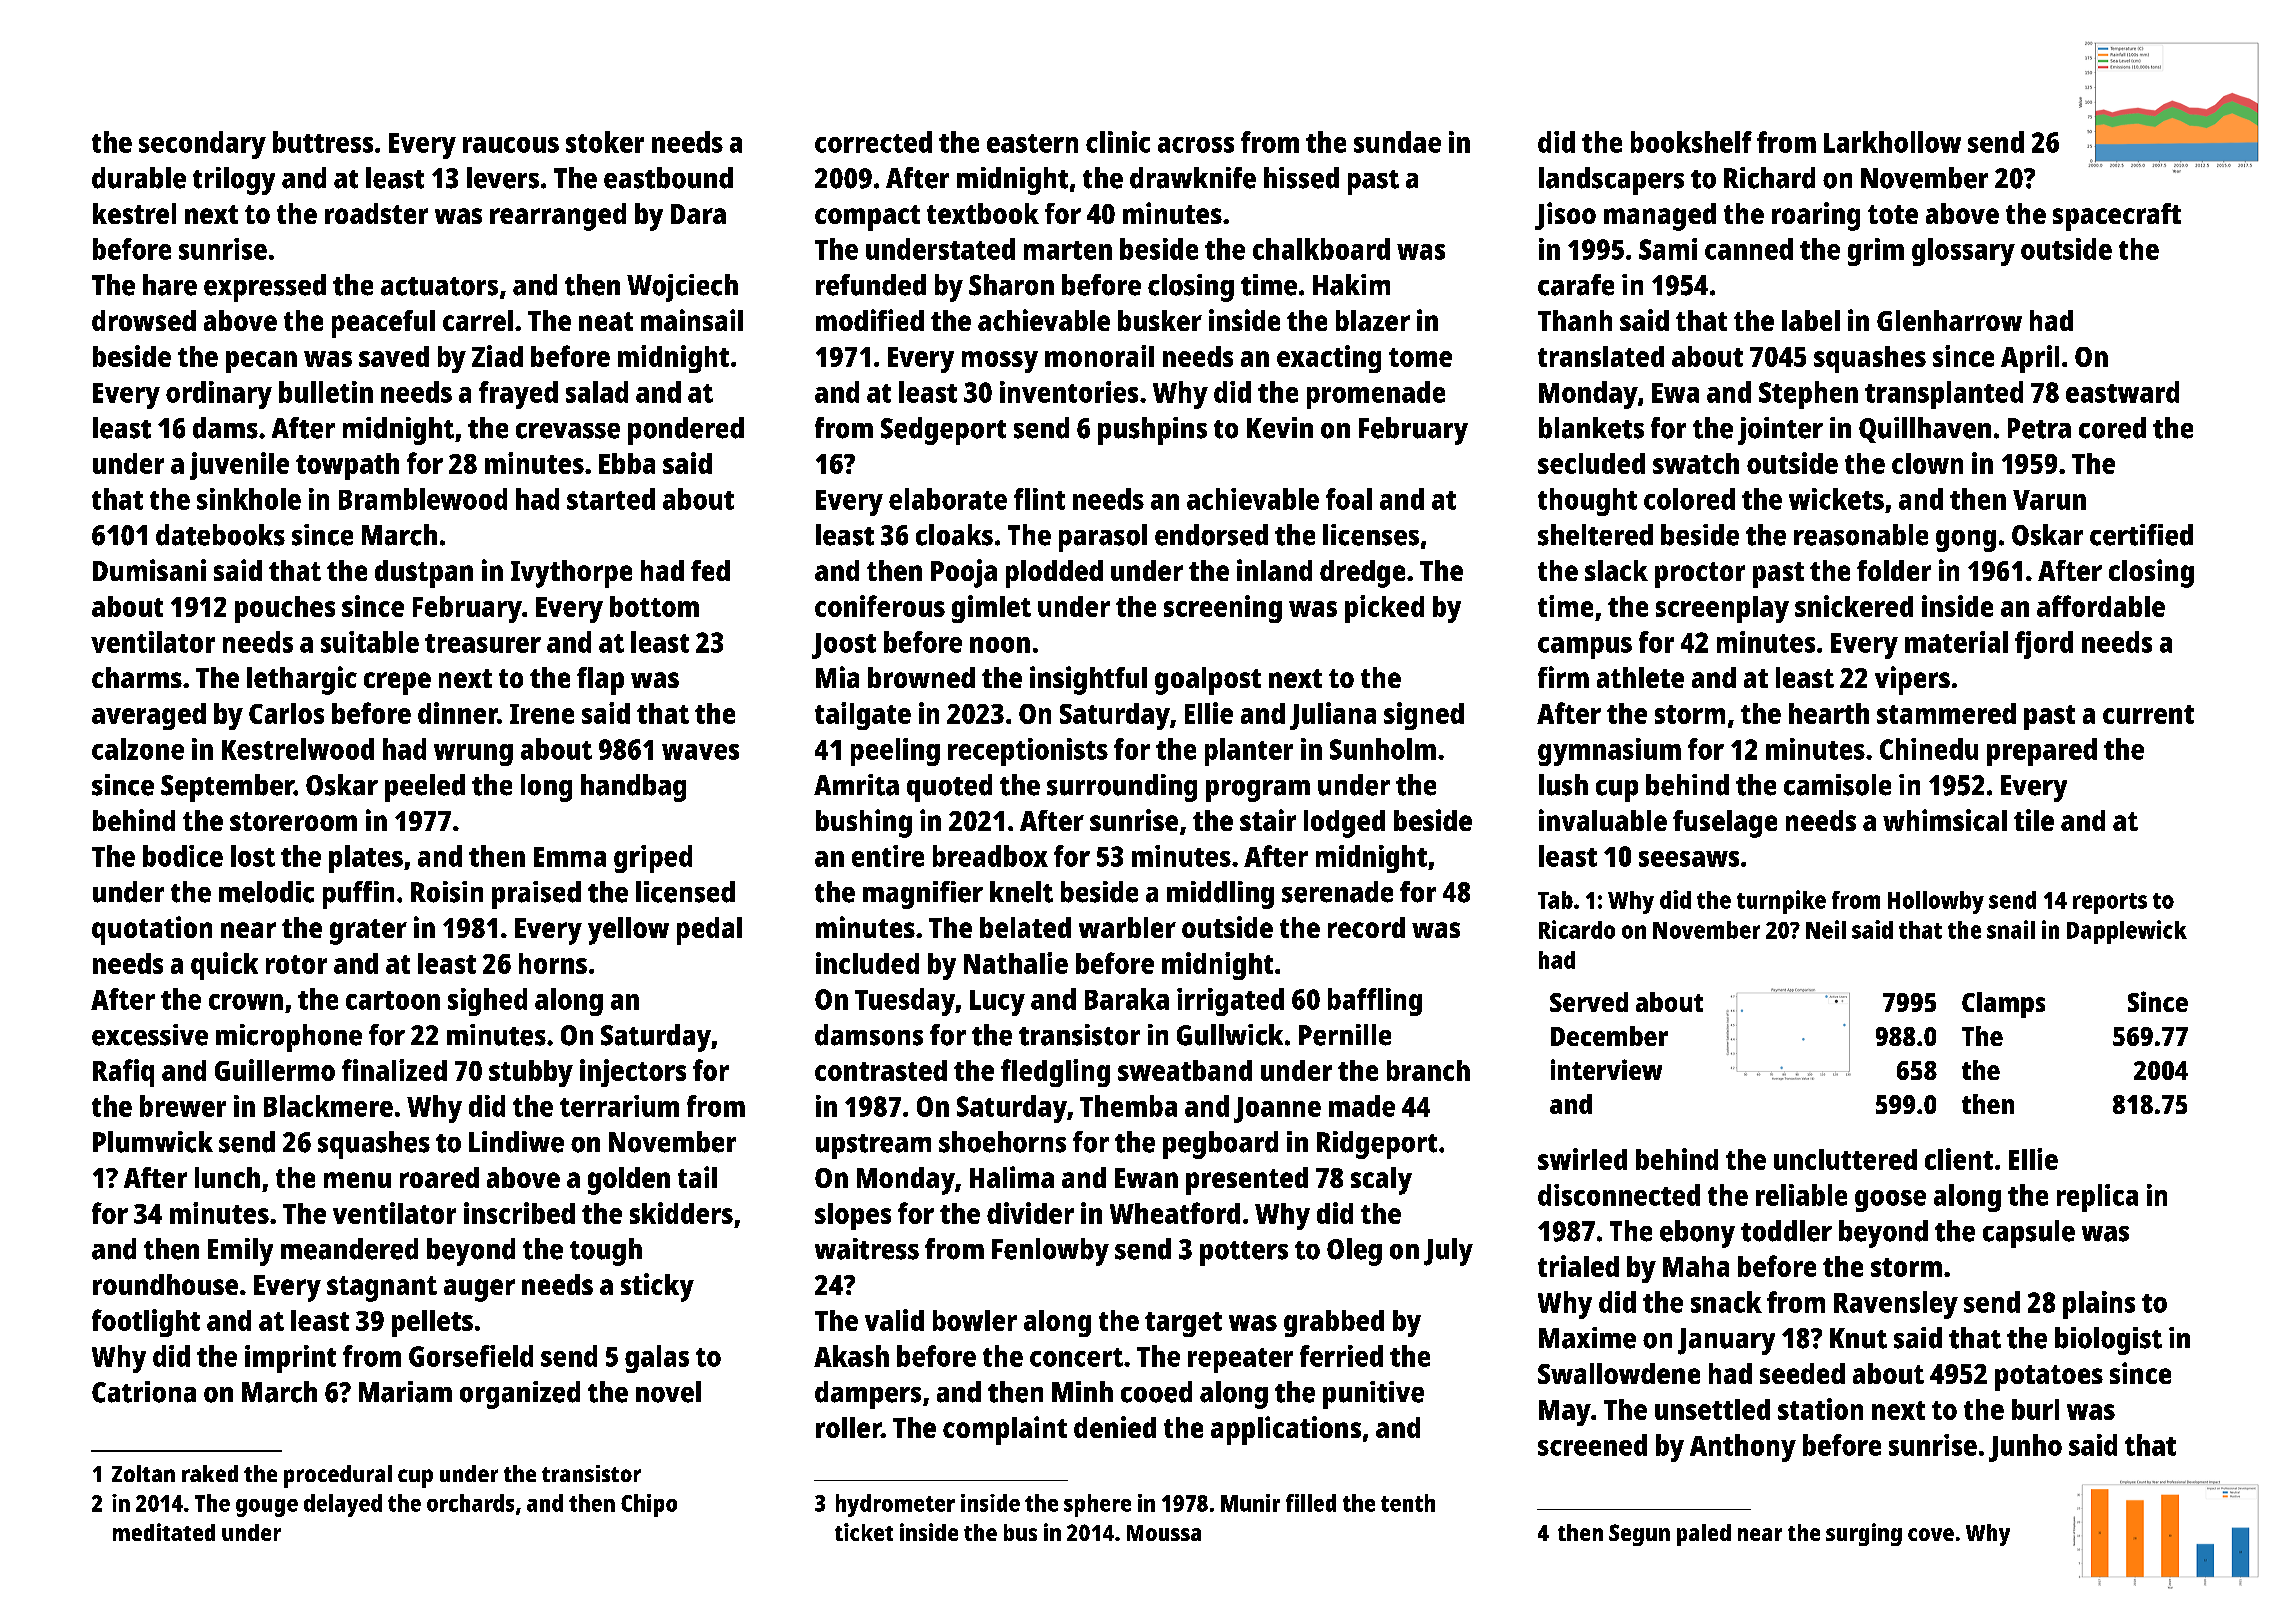 This image has height=1620, width=2292. I want to click on Larkhollow, so click(1892, 142).
